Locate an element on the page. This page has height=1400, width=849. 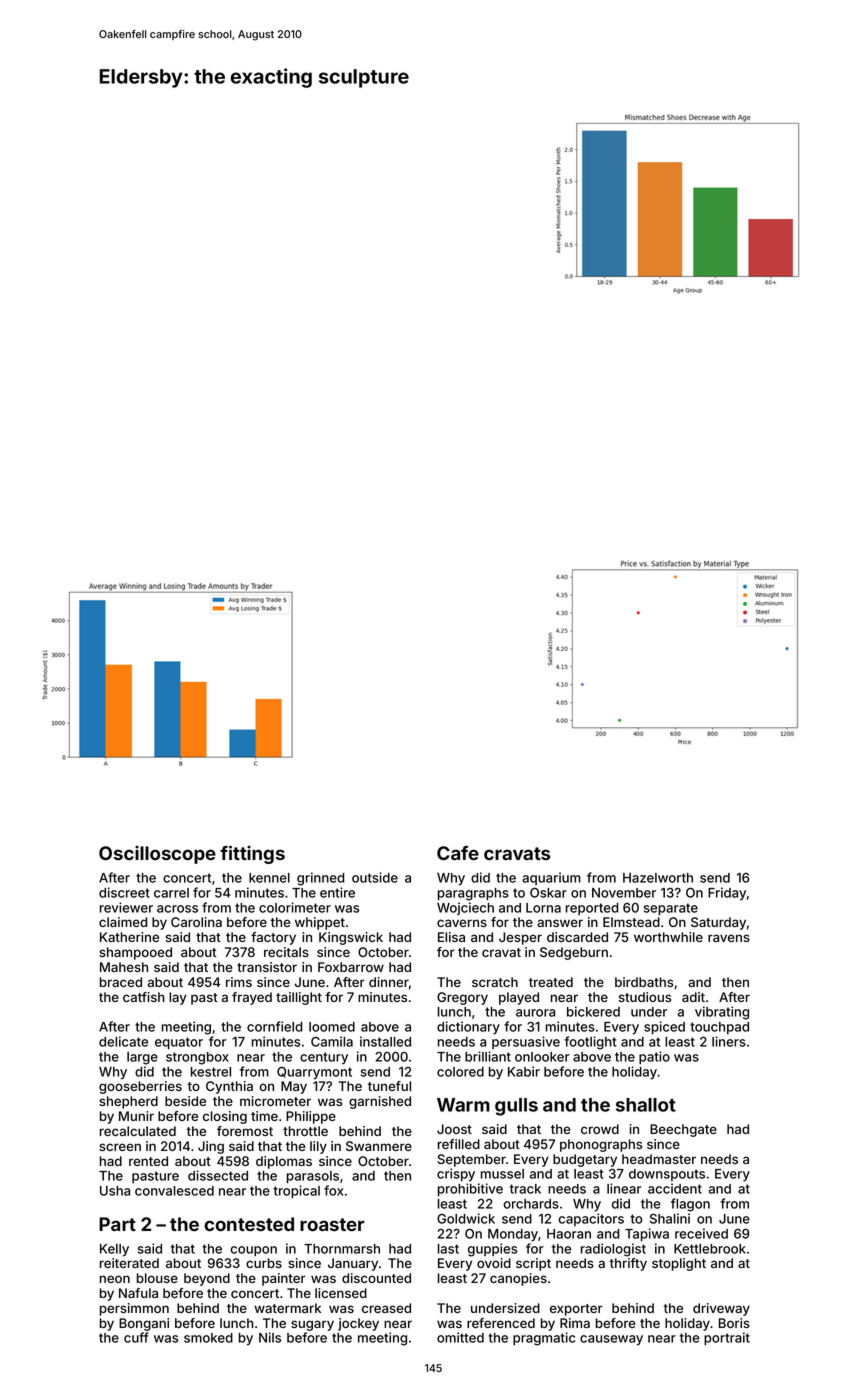
adit is located at coordinates (693, 997).
